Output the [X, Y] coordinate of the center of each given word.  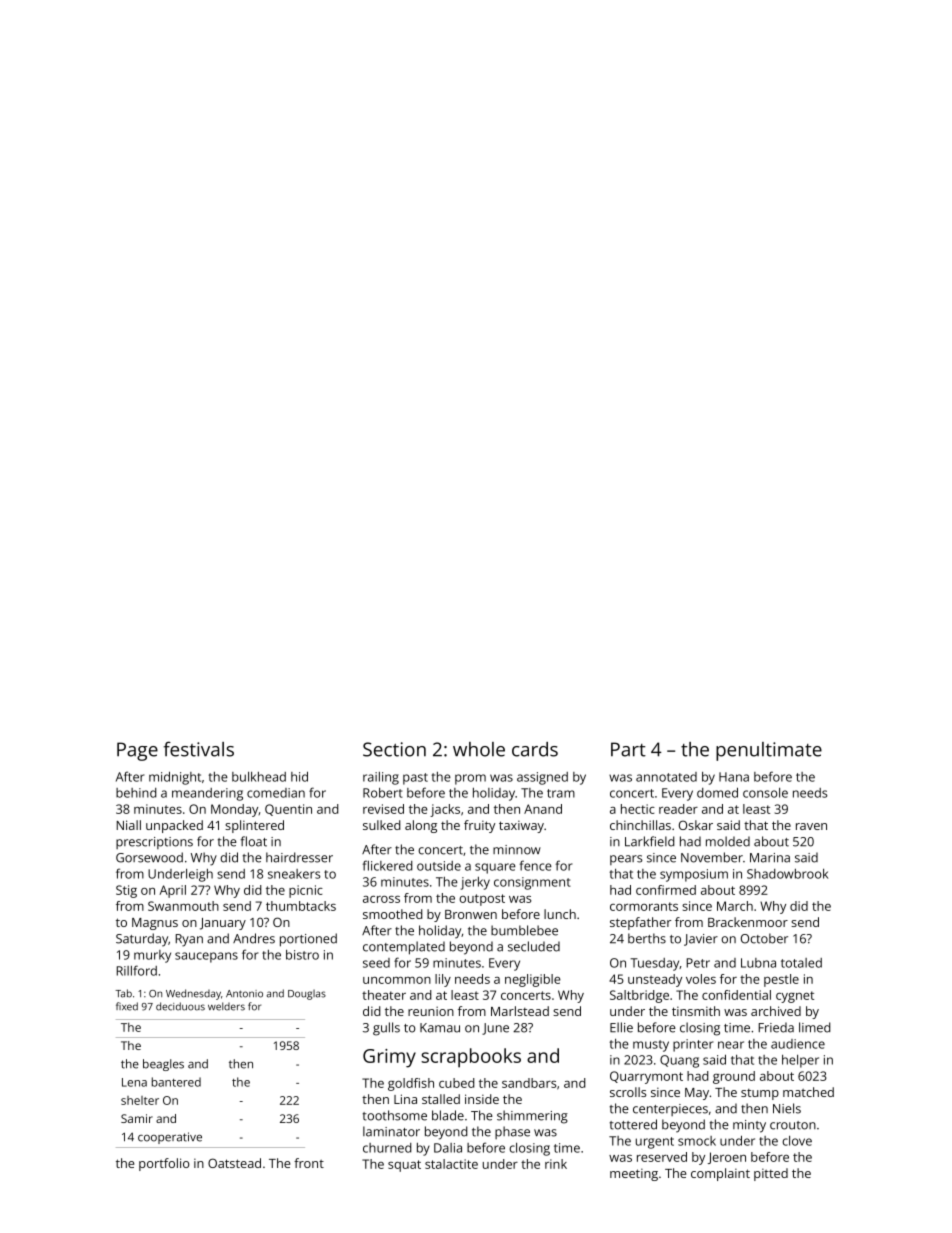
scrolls [628, 1092]
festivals [199, 749]
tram [561, 793]
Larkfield [649, 841]
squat [404, 1166]
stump [760, 1094]
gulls [386, 1029]
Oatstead [234, 1163]
